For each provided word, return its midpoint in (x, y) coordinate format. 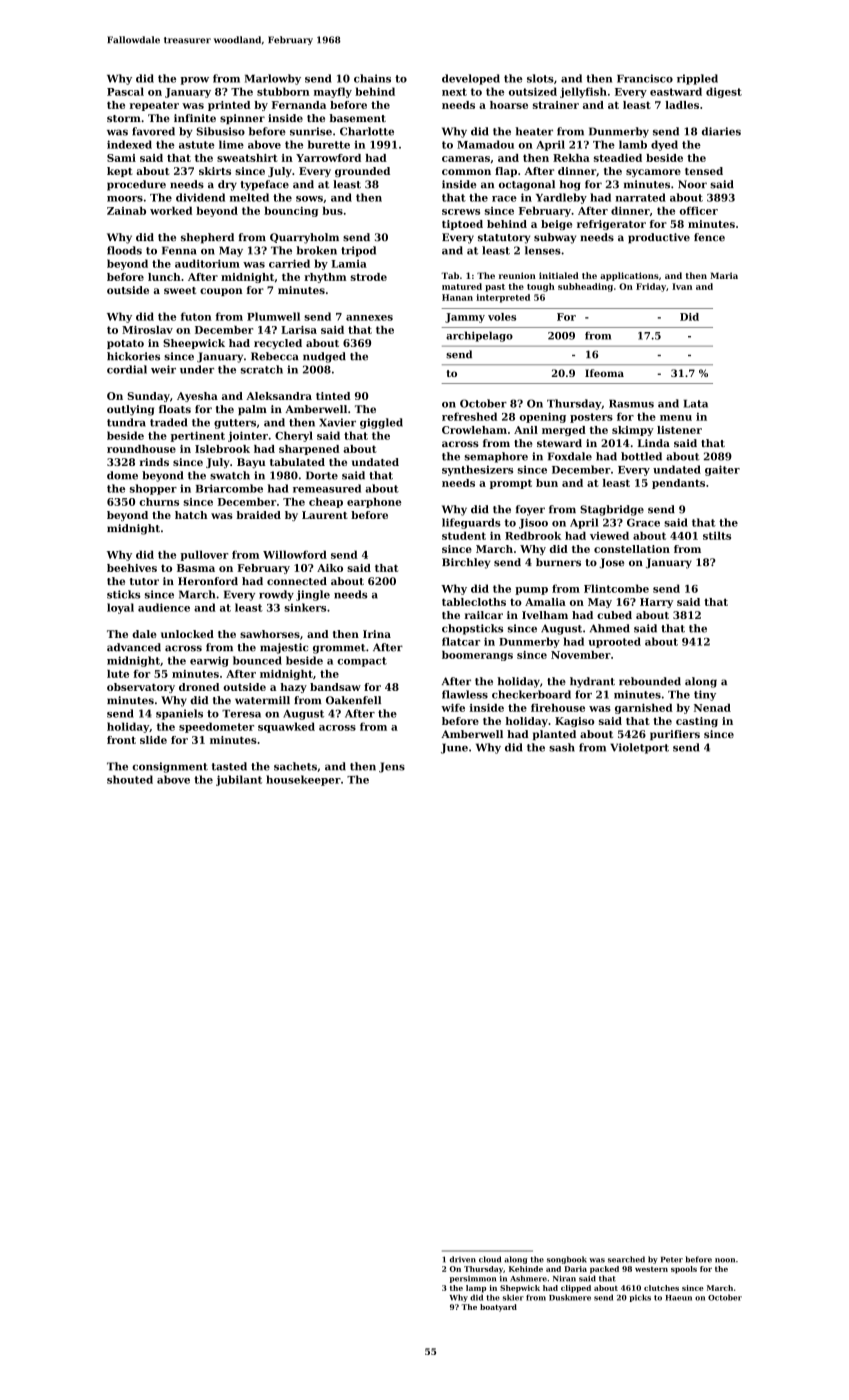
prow (195, 81)
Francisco (645, 78)
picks (640, 1298)
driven (463, 1259)
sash (562, 747)
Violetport (639, 748)
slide (153, 740)
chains (372, 78)
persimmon (473, 1279)
